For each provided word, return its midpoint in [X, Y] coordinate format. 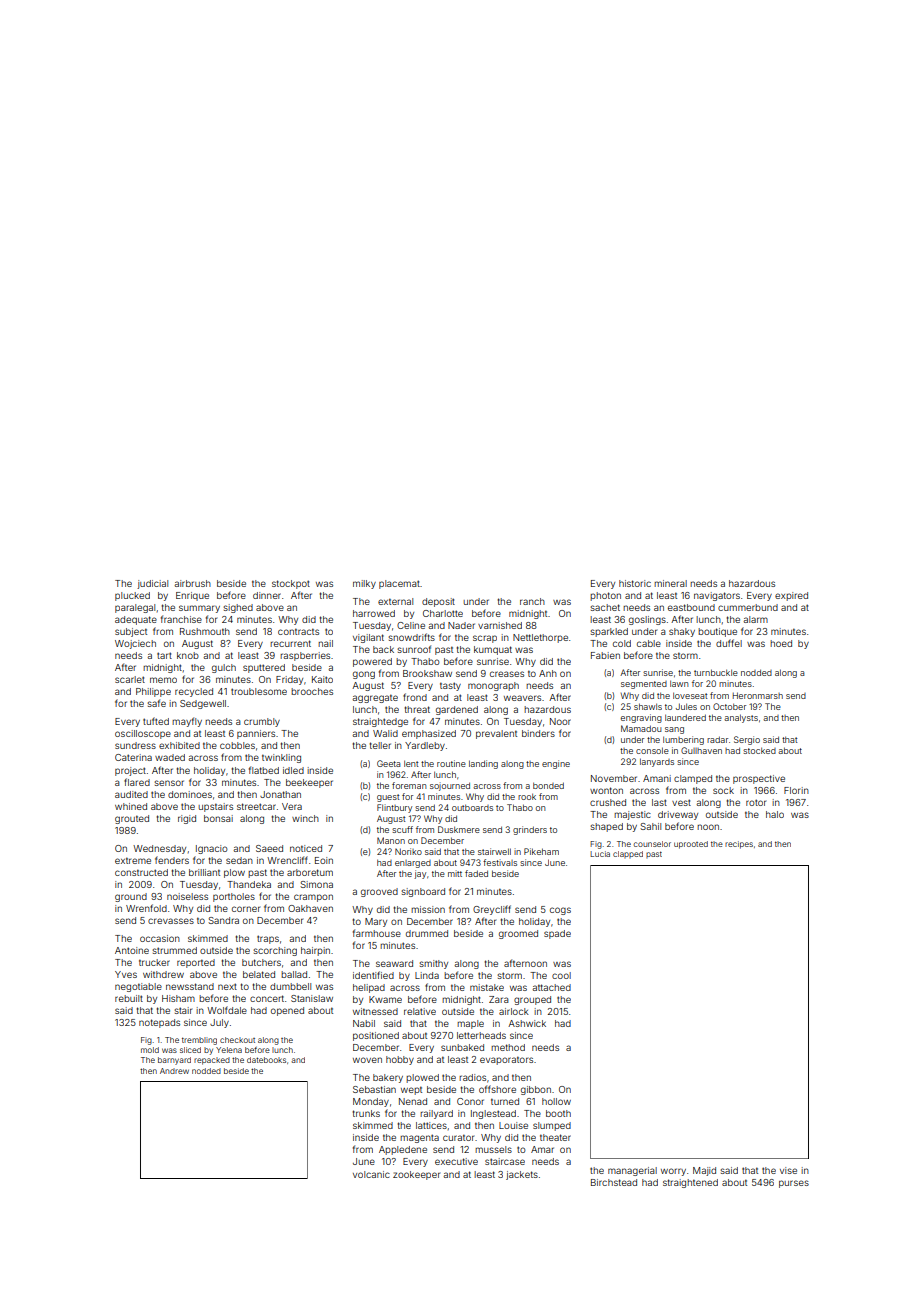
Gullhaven [701, 750]
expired [791, 596]
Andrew [174, 1071]
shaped [606, 827]
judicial [152, 584]
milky [364, 584]
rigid [187, 819]
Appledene [403, 1150]
